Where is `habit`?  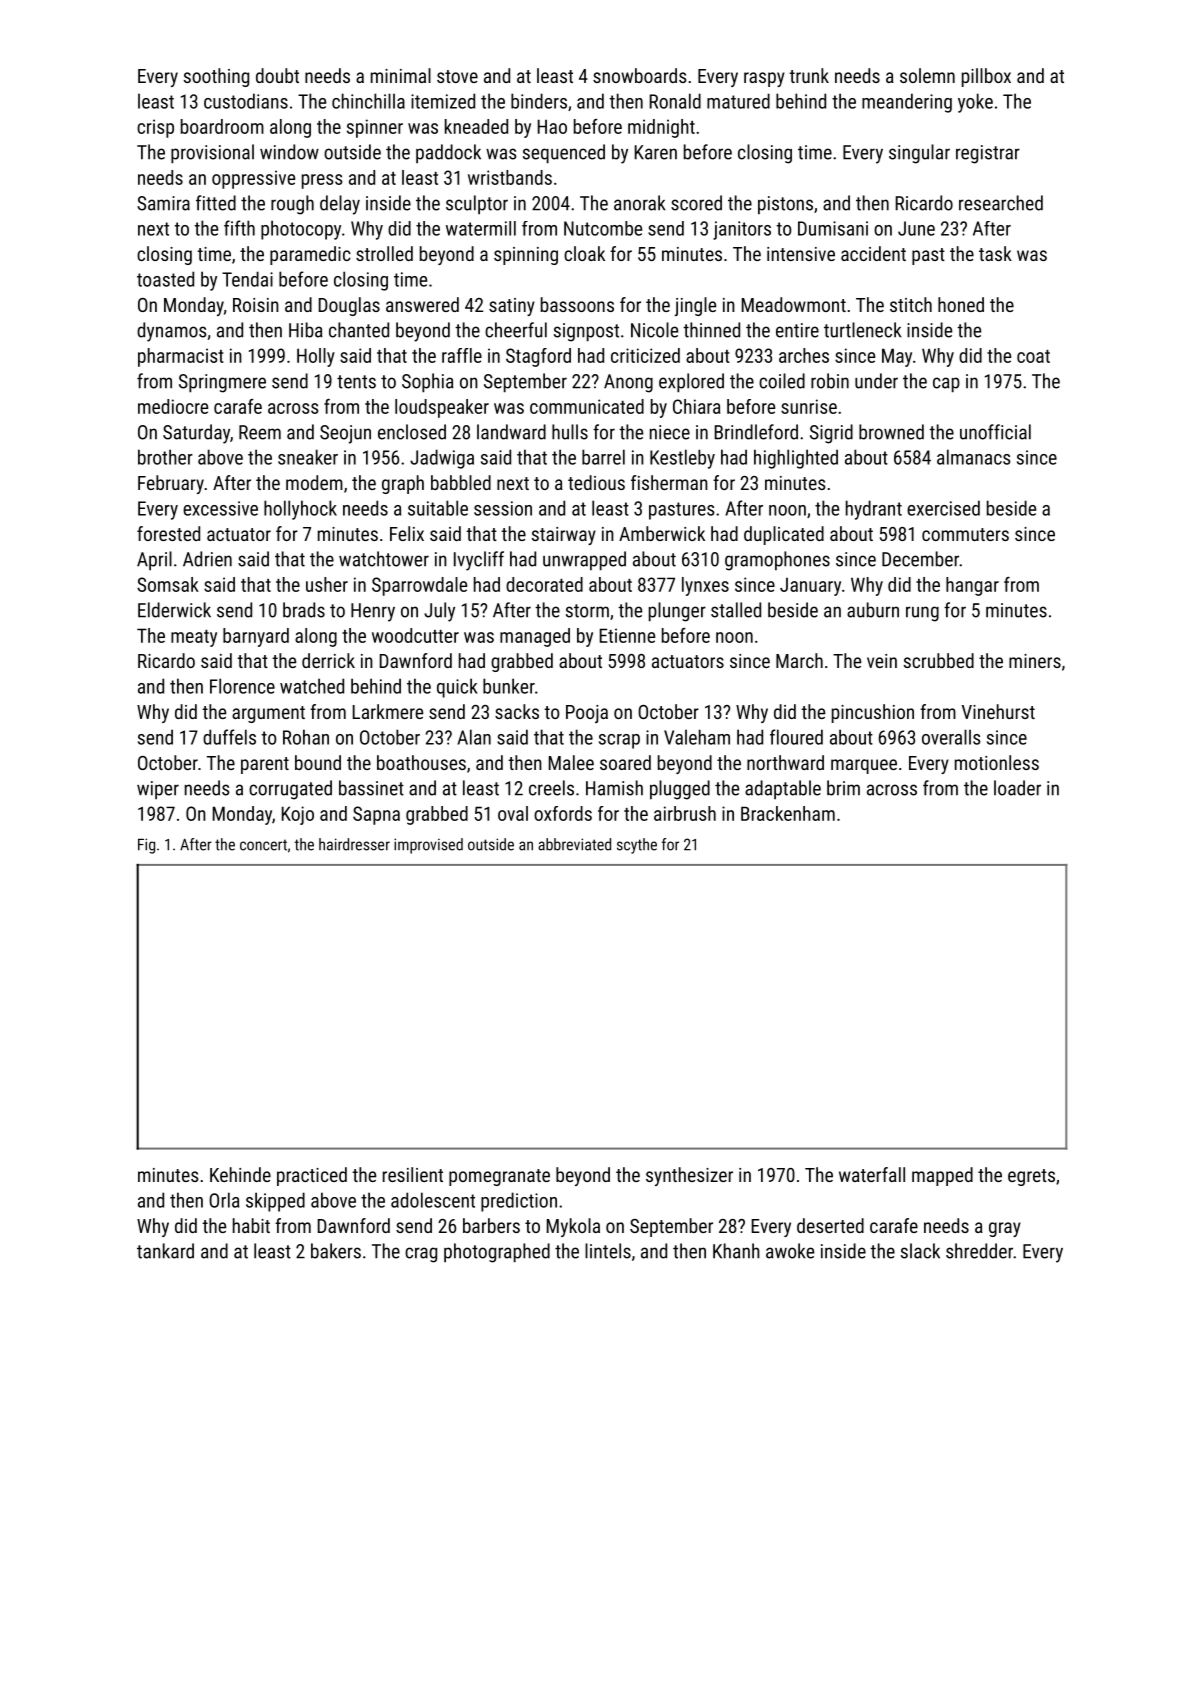
habit is located at coordinates (251, 1225).
